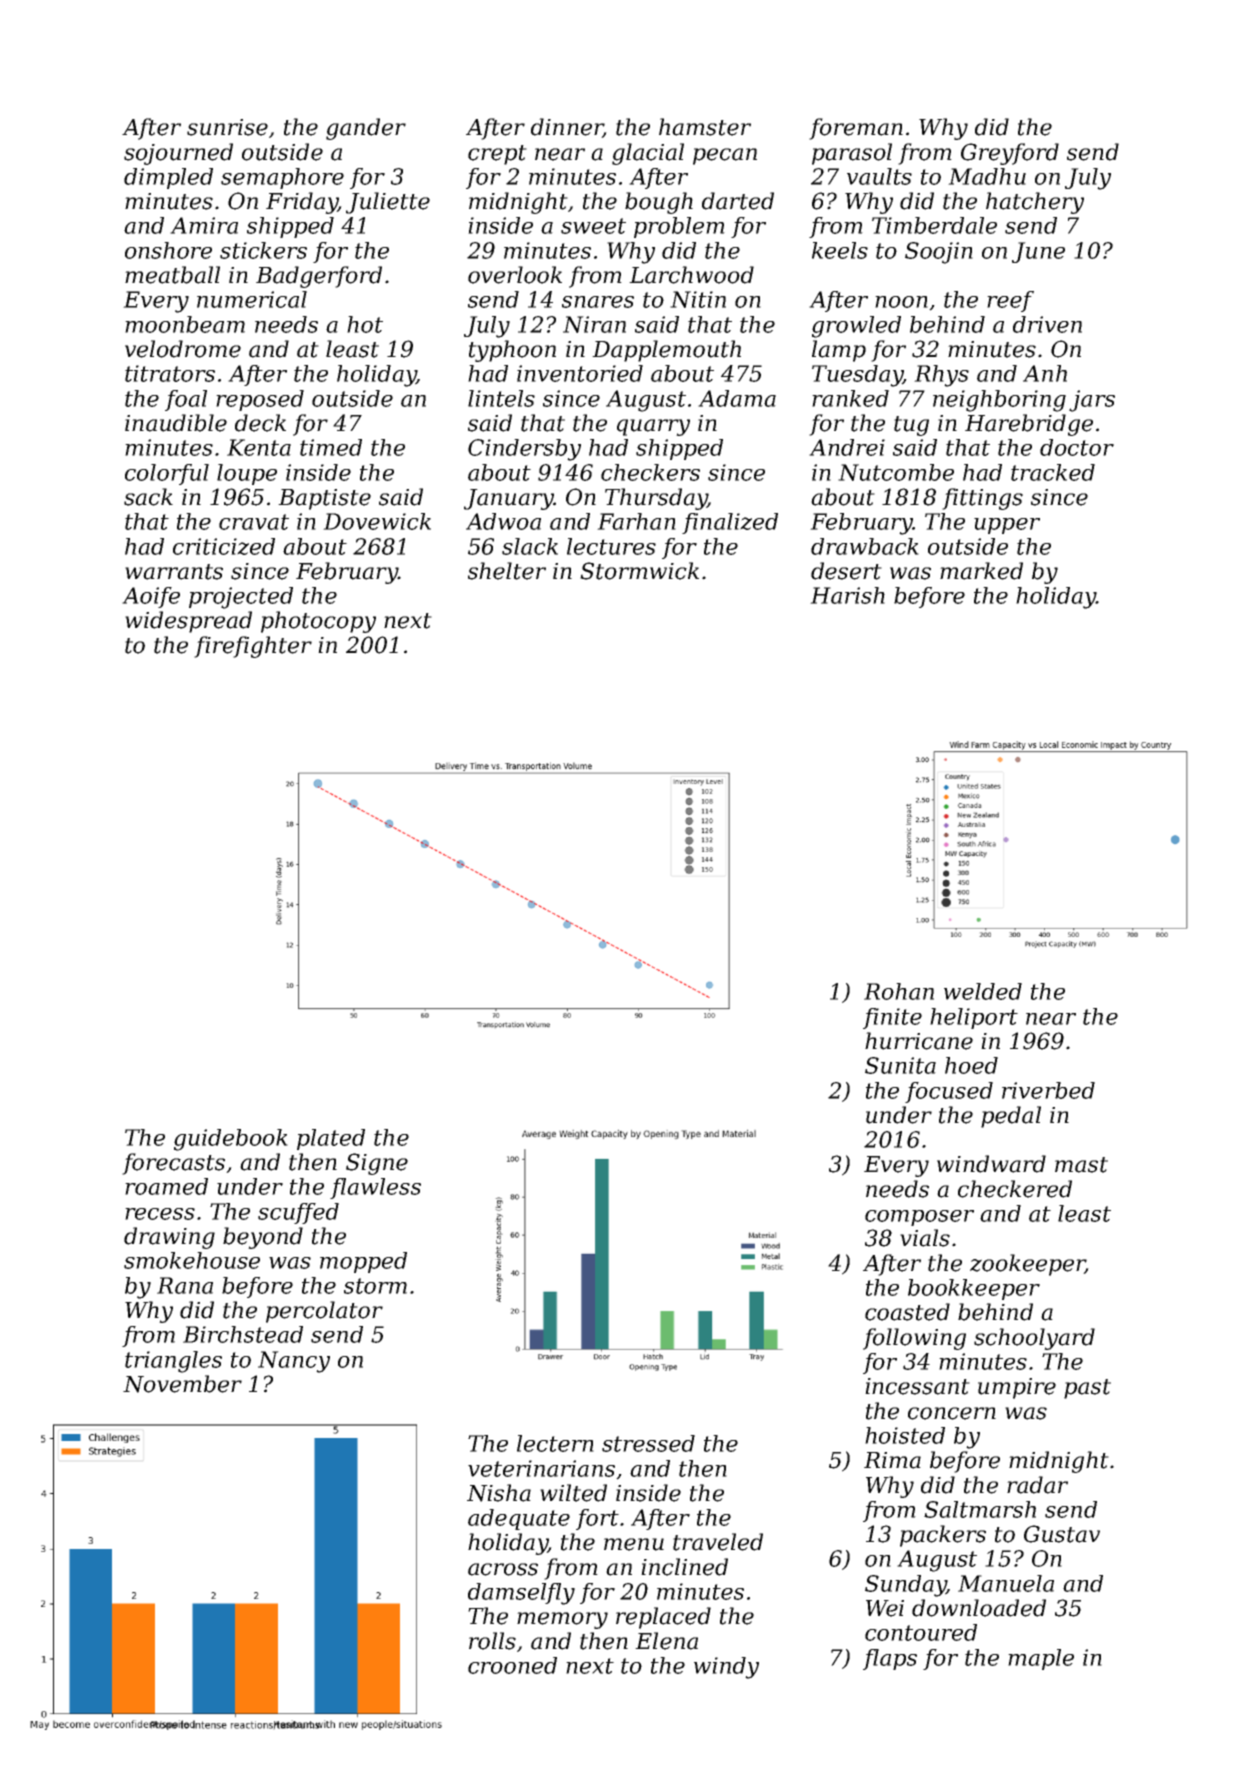 This page has height=1765, width=1248. I want to click on zookeeper, so click(1027, 1265).
